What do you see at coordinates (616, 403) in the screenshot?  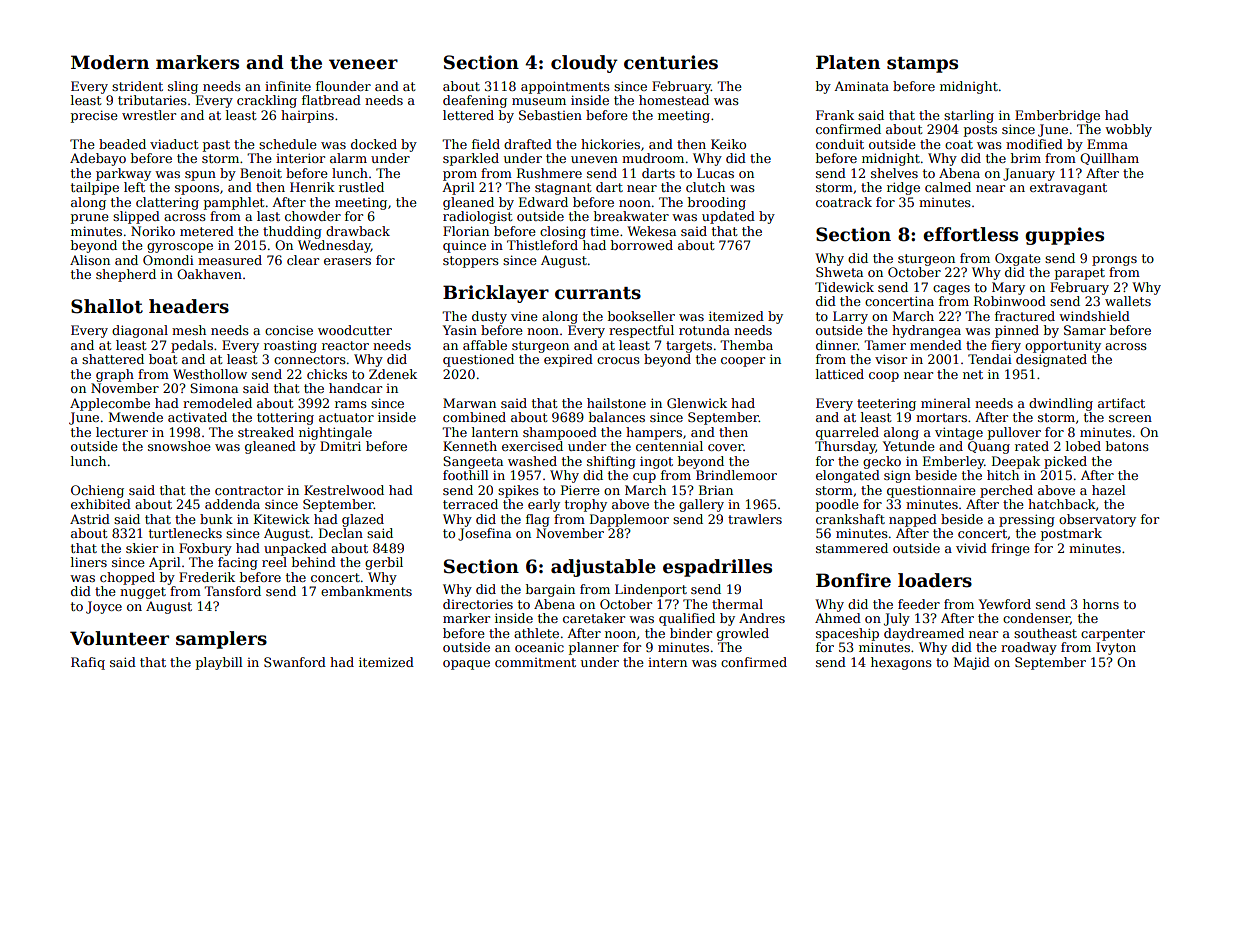 I see `hailstone` at bounding box center [616, 403].
